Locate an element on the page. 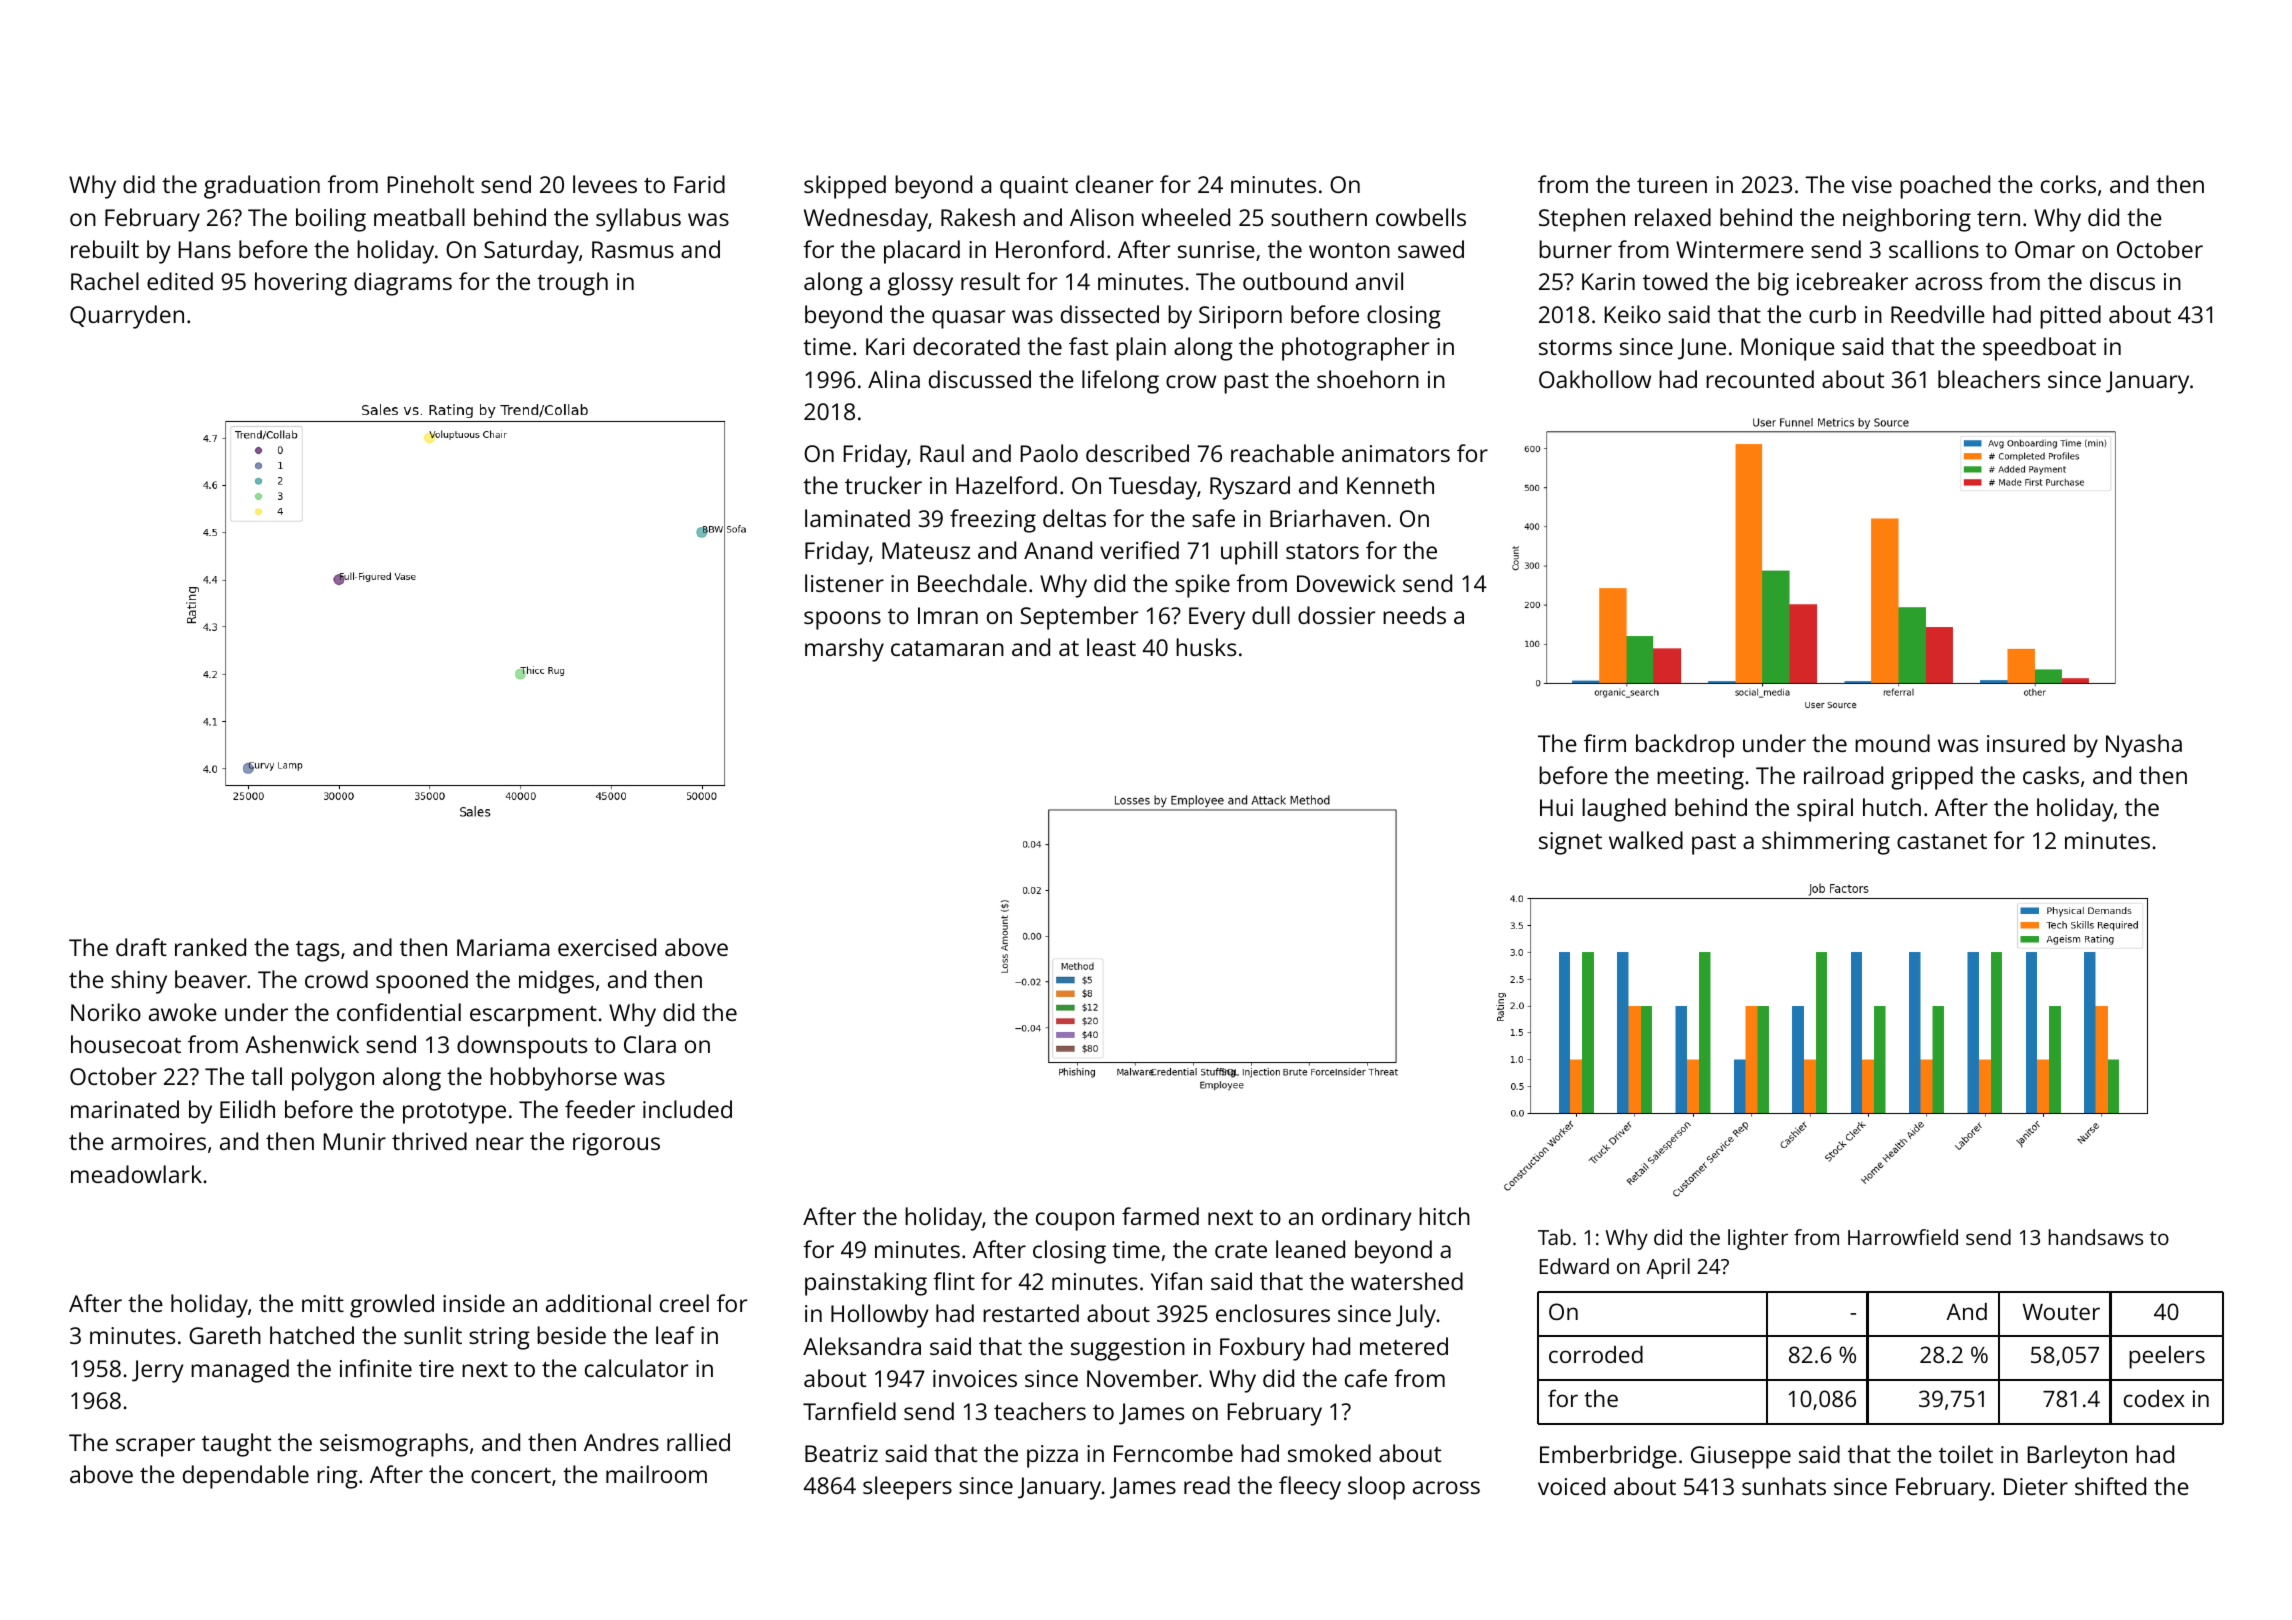 This page has width=2292, height=1620. Harrowfield is located at coordinates (1903, 1237).
